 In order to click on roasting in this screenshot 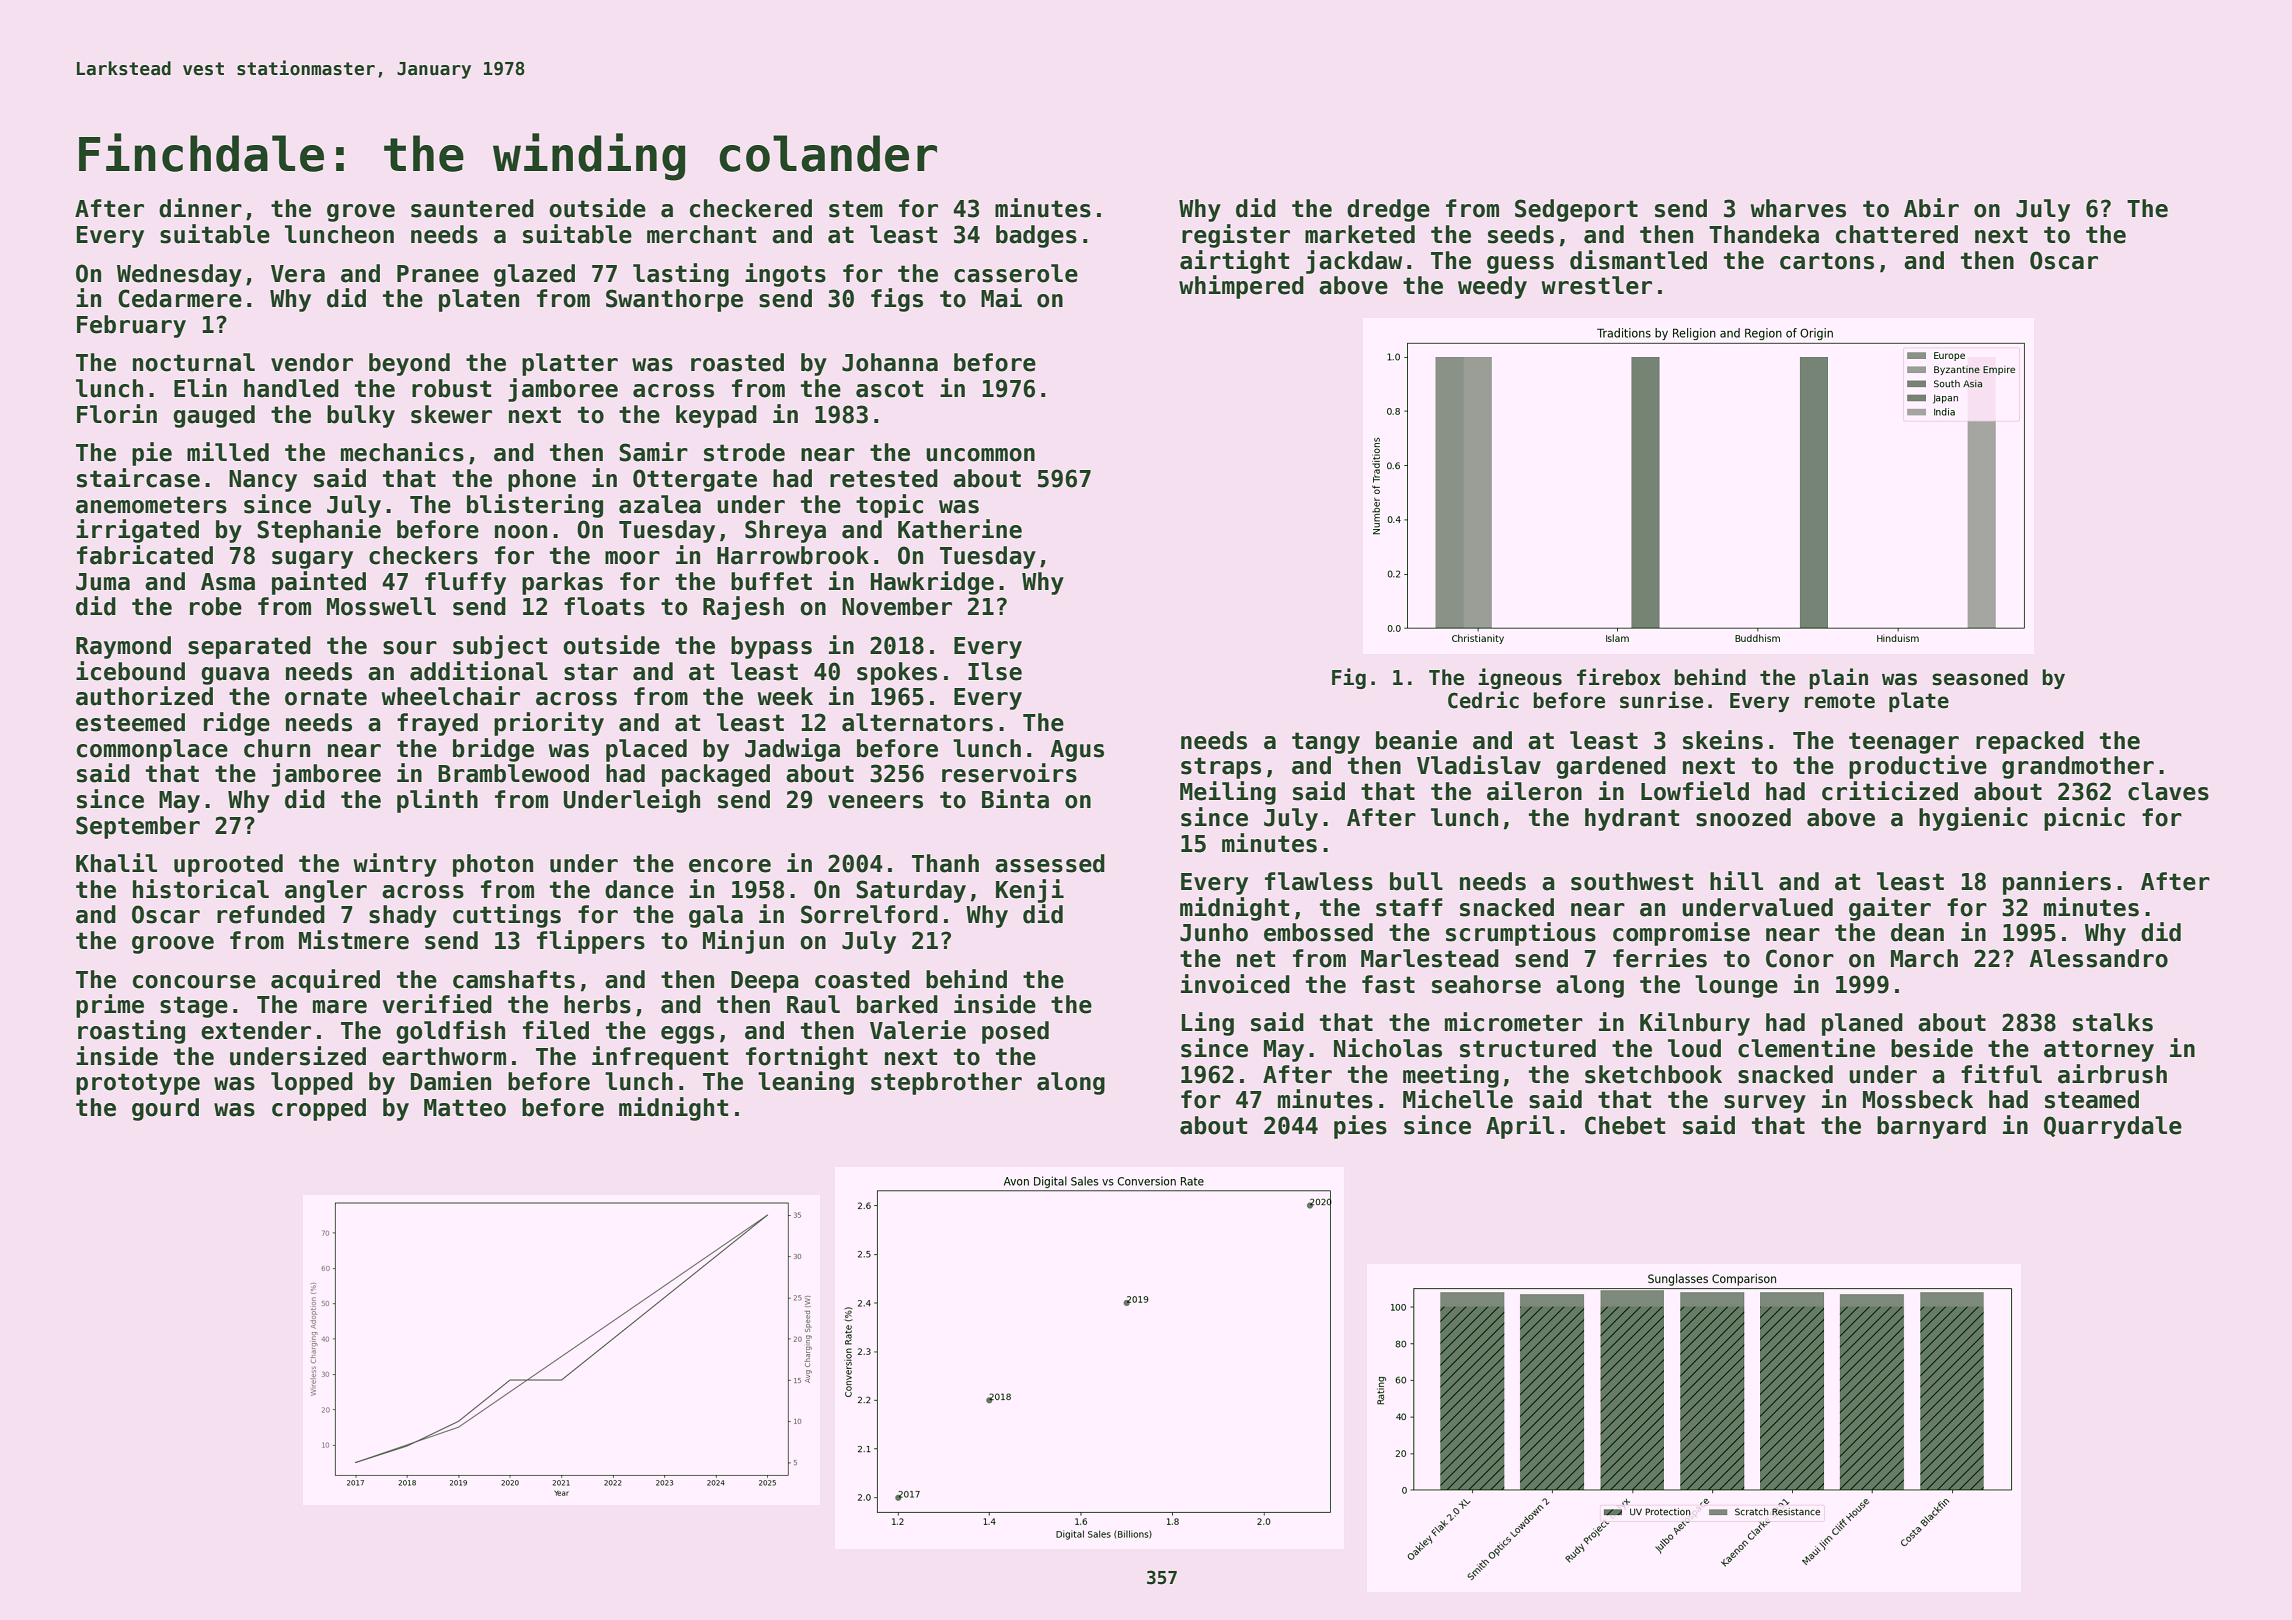, I will do `click(131, 1032)`.
